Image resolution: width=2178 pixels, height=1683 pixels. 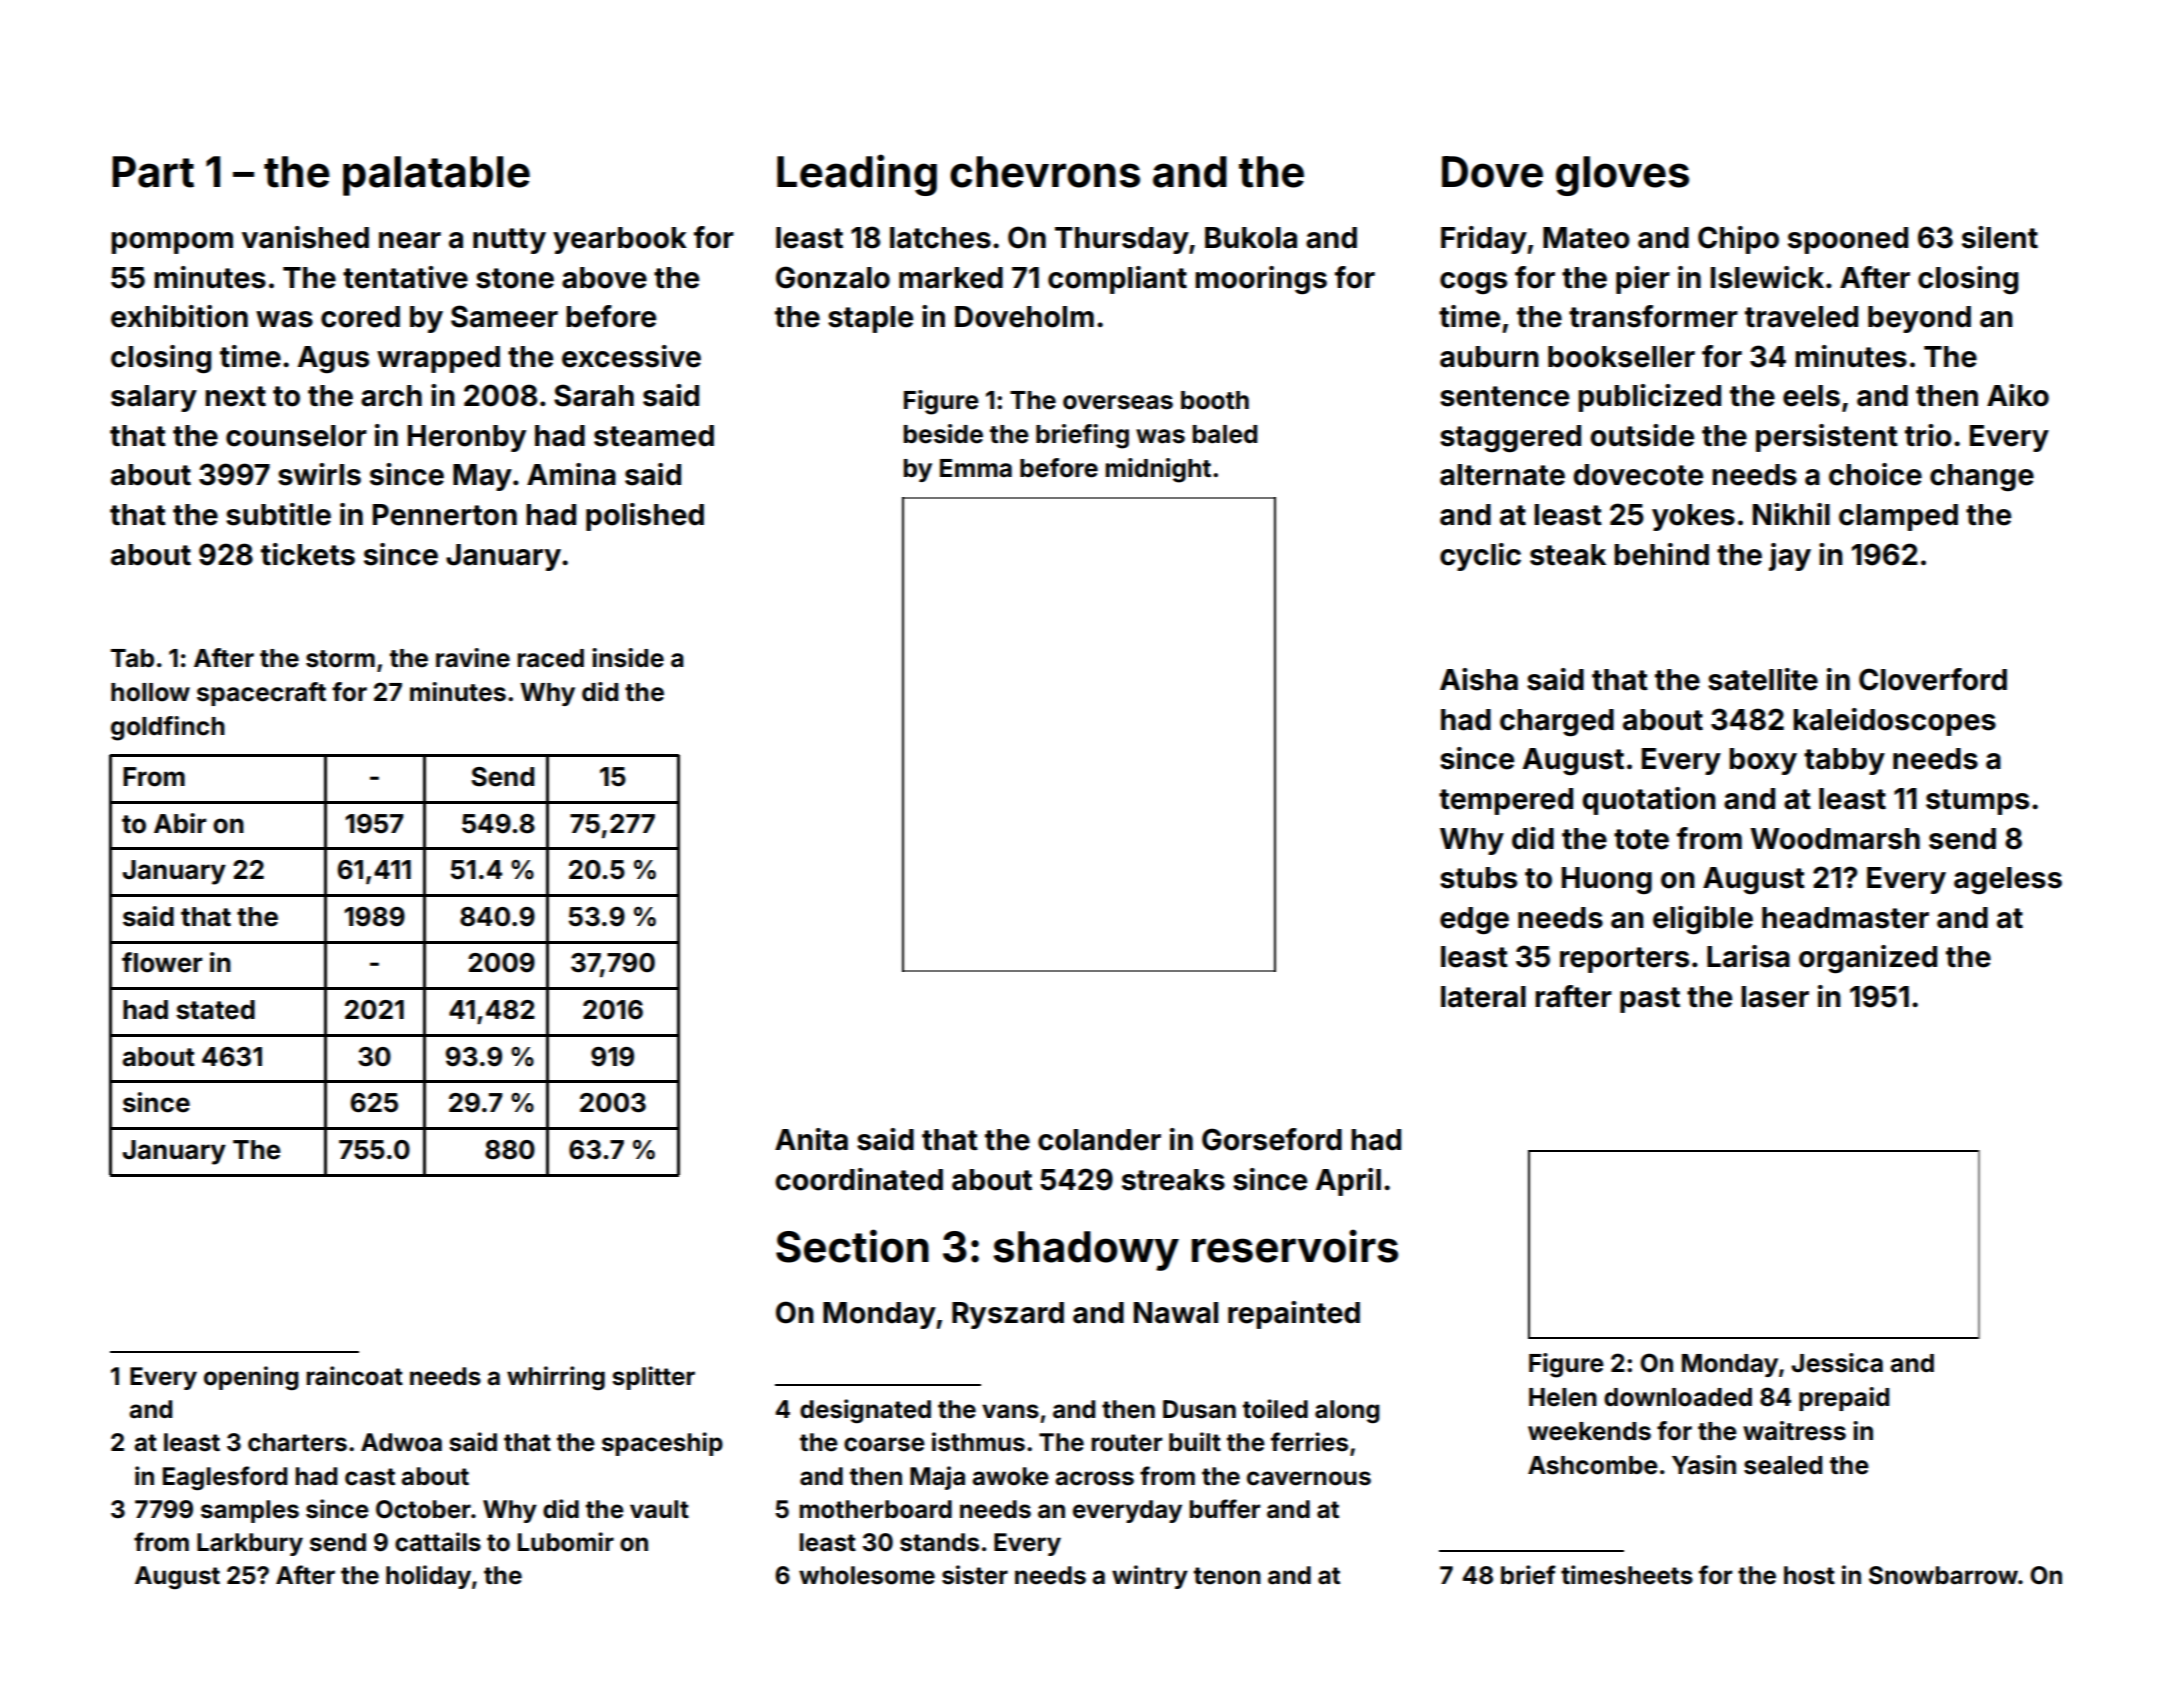 What do you see at coordinates (225, 1478) in the image?
I see `Eaglesford` at bounding box center [225, 1478].
